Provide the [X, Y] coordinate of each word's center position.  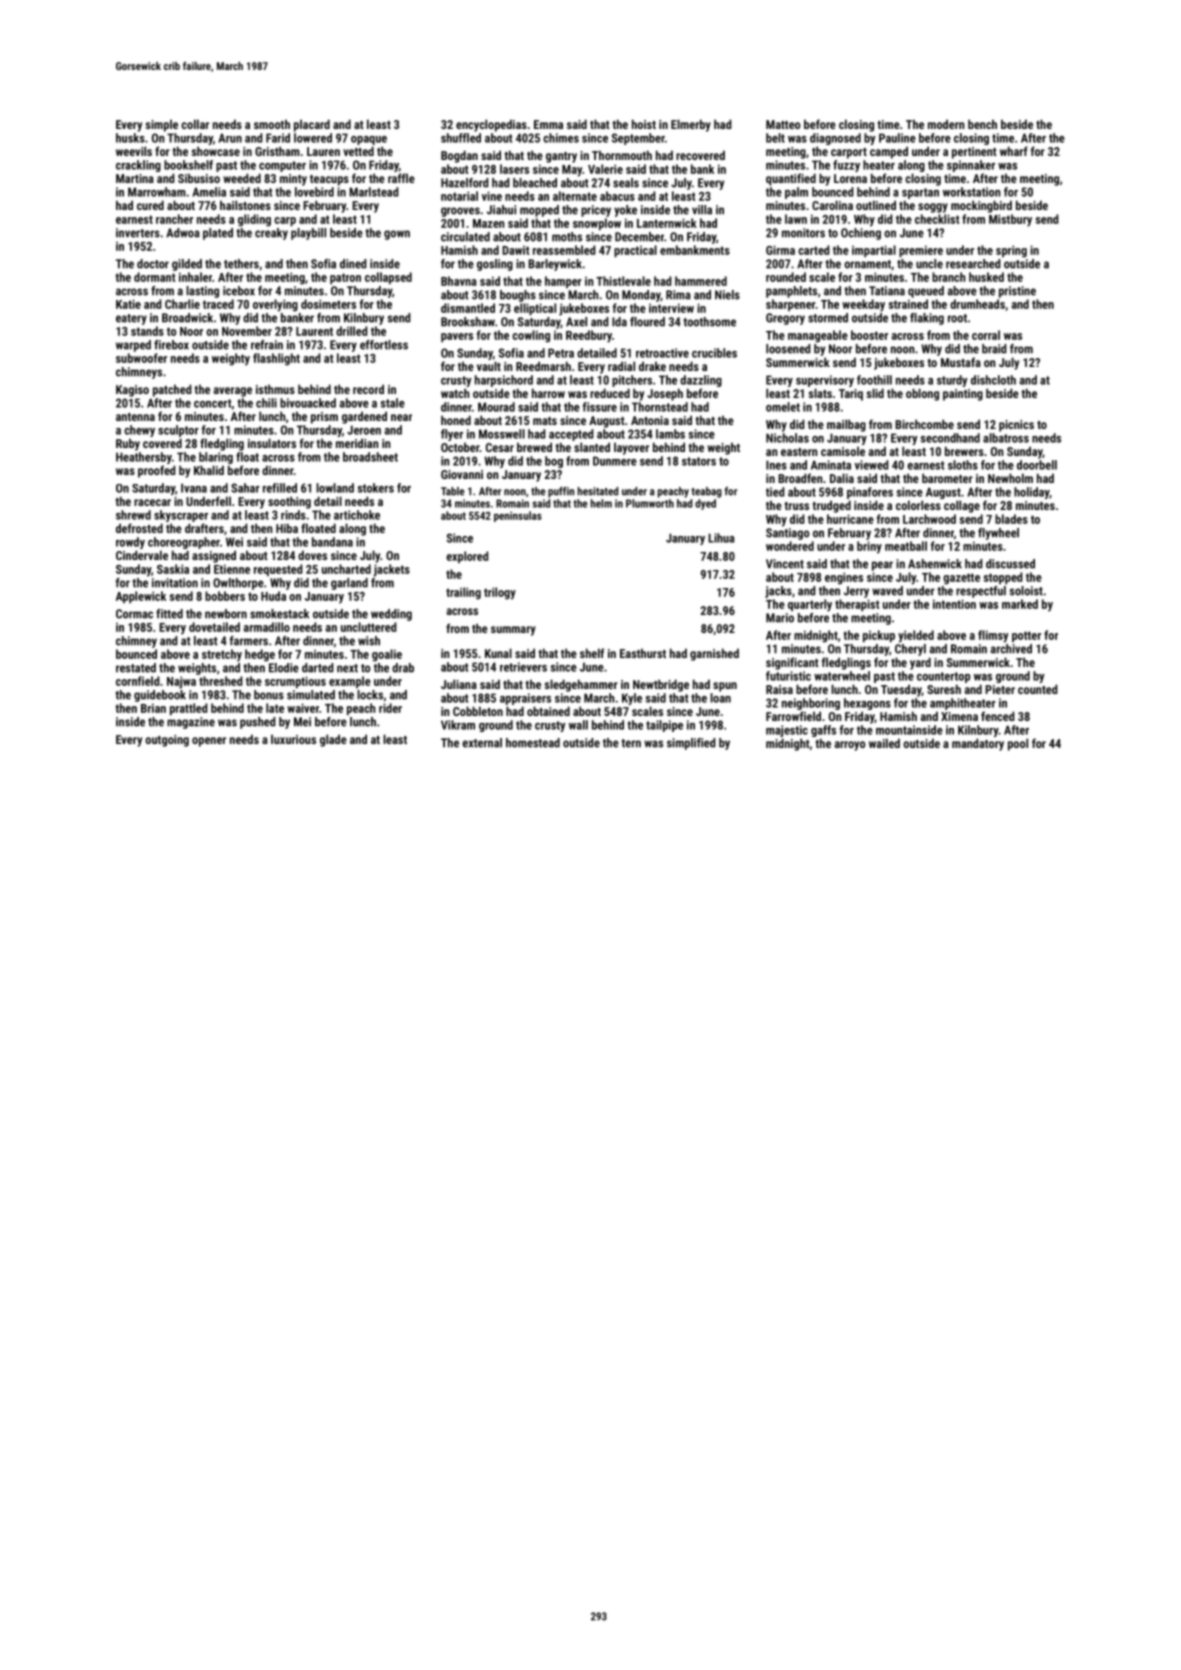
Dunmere [615, 461]
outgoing [167, 741]
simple [161, 125]
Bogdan [459, 156]
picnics [1016, 426]
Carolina [832, 205]
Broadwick [187, 318]
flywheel [998, 534]
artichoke [357, 515]
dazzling [701, 381]
